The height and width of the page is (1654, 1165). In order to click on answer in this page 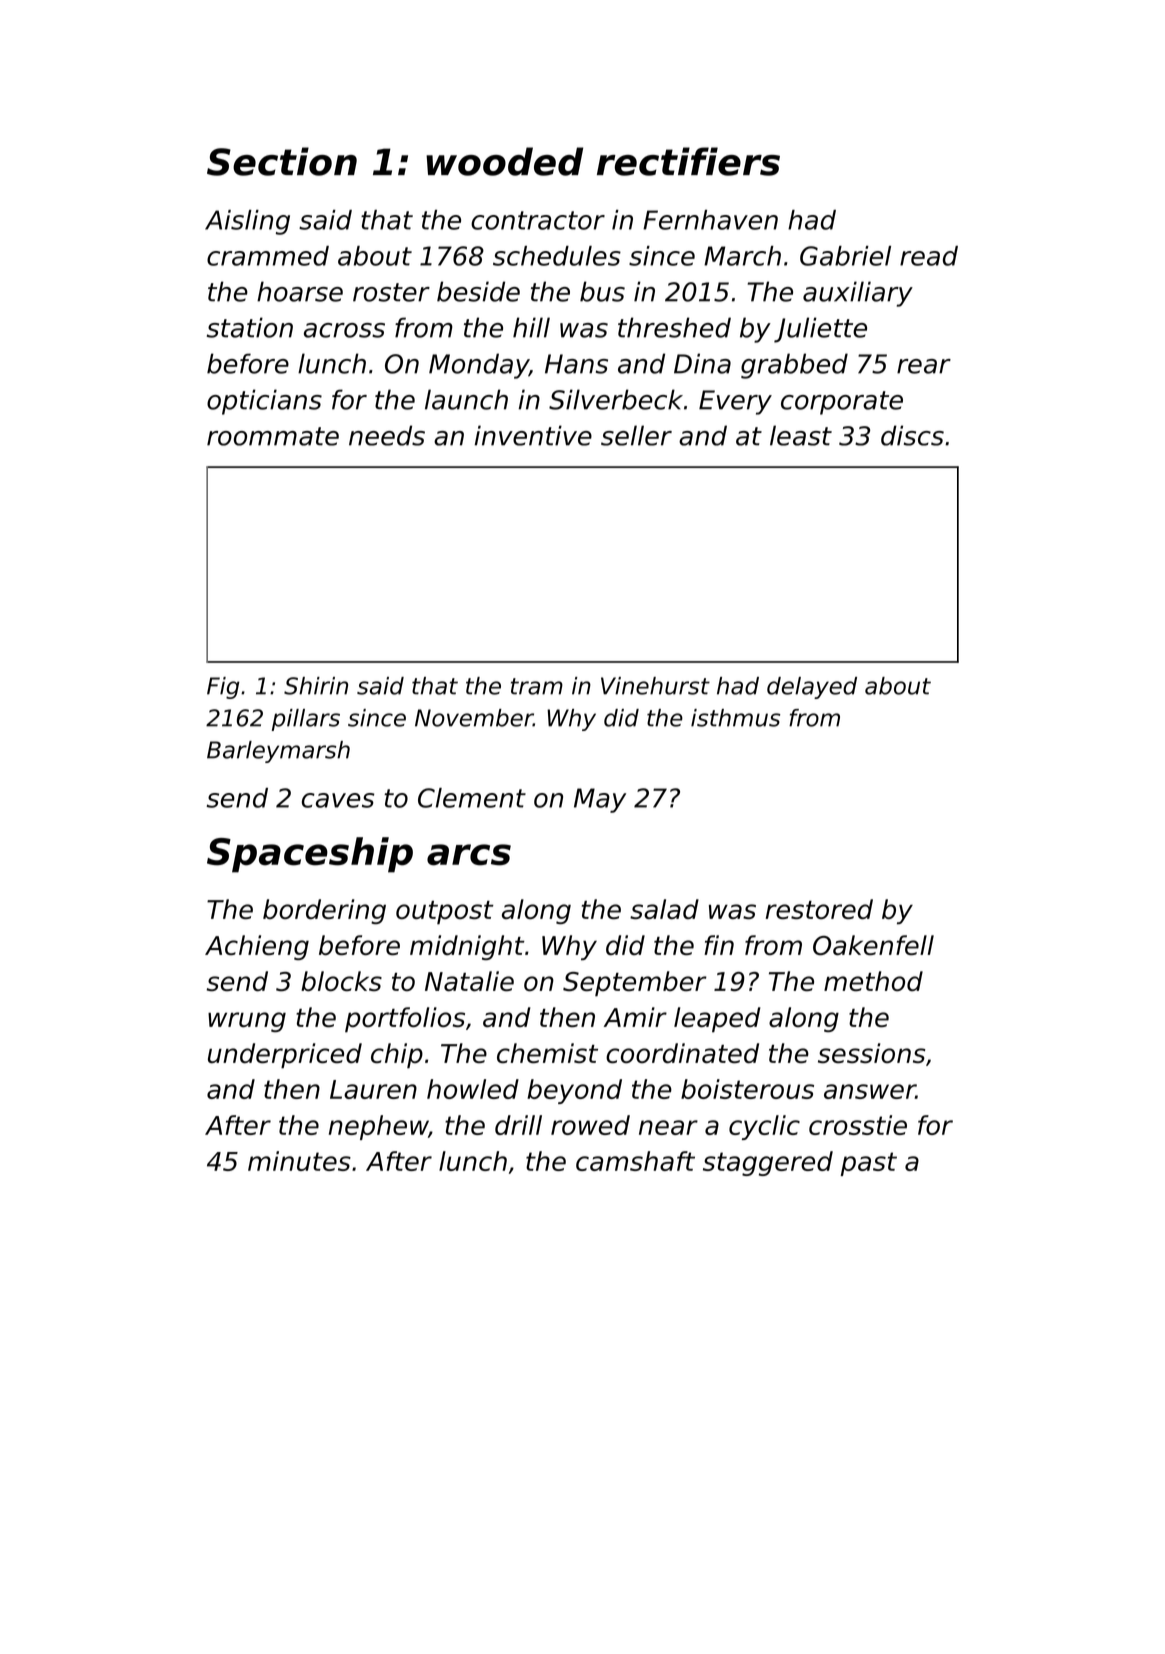, I will do `click(870, 1091)`.
